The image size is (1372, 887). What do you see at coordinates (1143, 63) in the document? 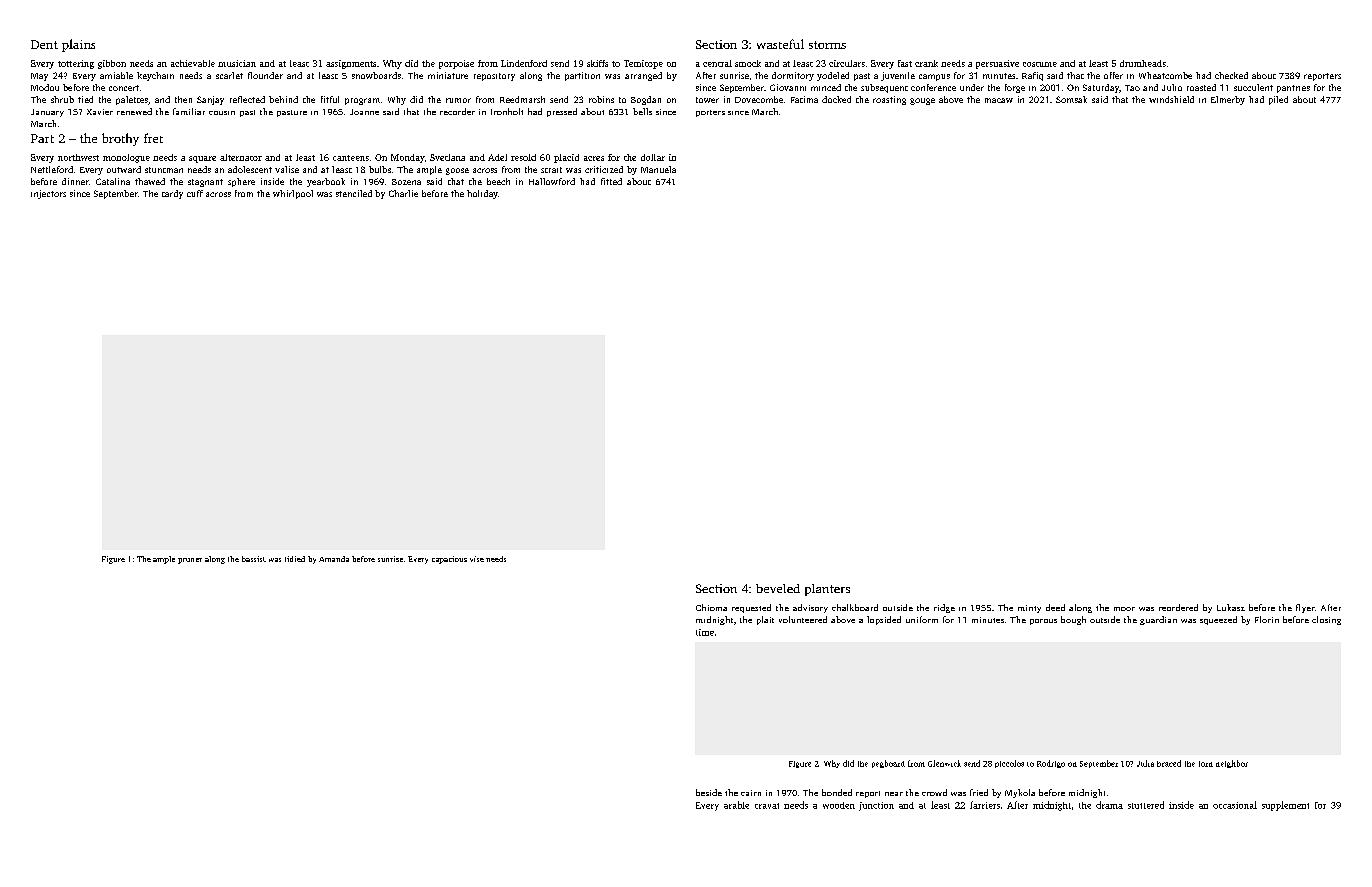
I see `drumheads` at bounding box center [1143, 63].
